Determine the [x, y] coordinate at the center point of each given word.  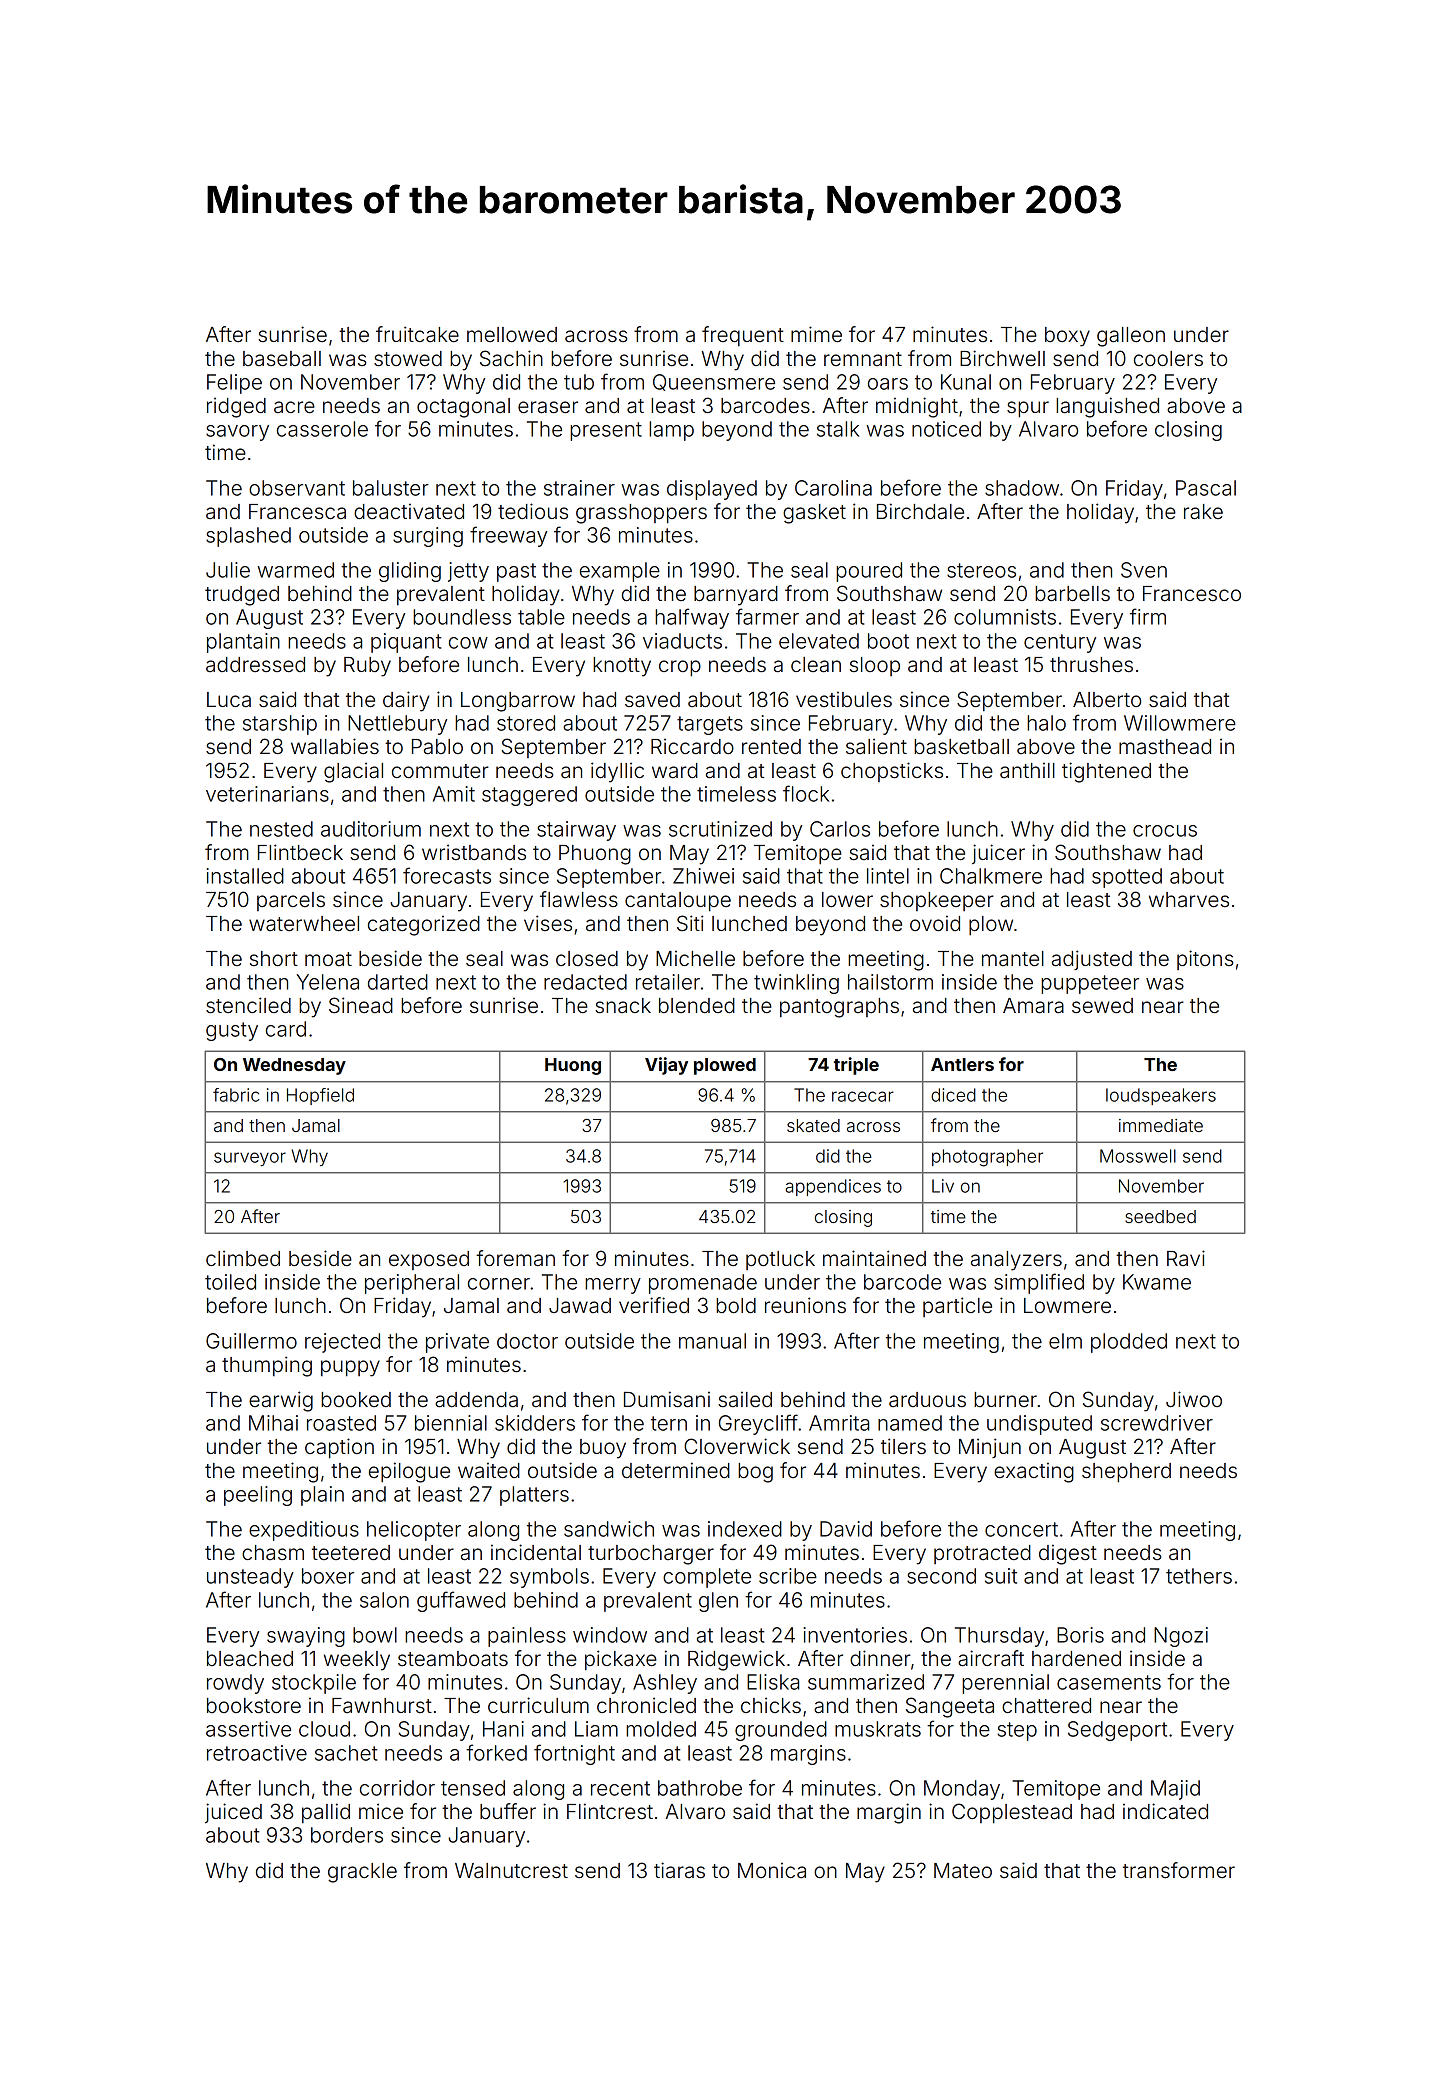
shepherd [1126, 1473]
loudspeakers [1161, 1096]
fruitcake [417, 334]
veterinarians [267, 794]
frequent [743, 336]
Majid [1175, 1790]
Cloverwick [737, 1446]
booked [356, 1399]
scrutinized [720, 829]
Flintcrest [610, 1811]
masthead [1165, 747]
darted [398, 982]
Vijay [666, 1066]
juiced [233, 1813]
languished [1107, 407]
